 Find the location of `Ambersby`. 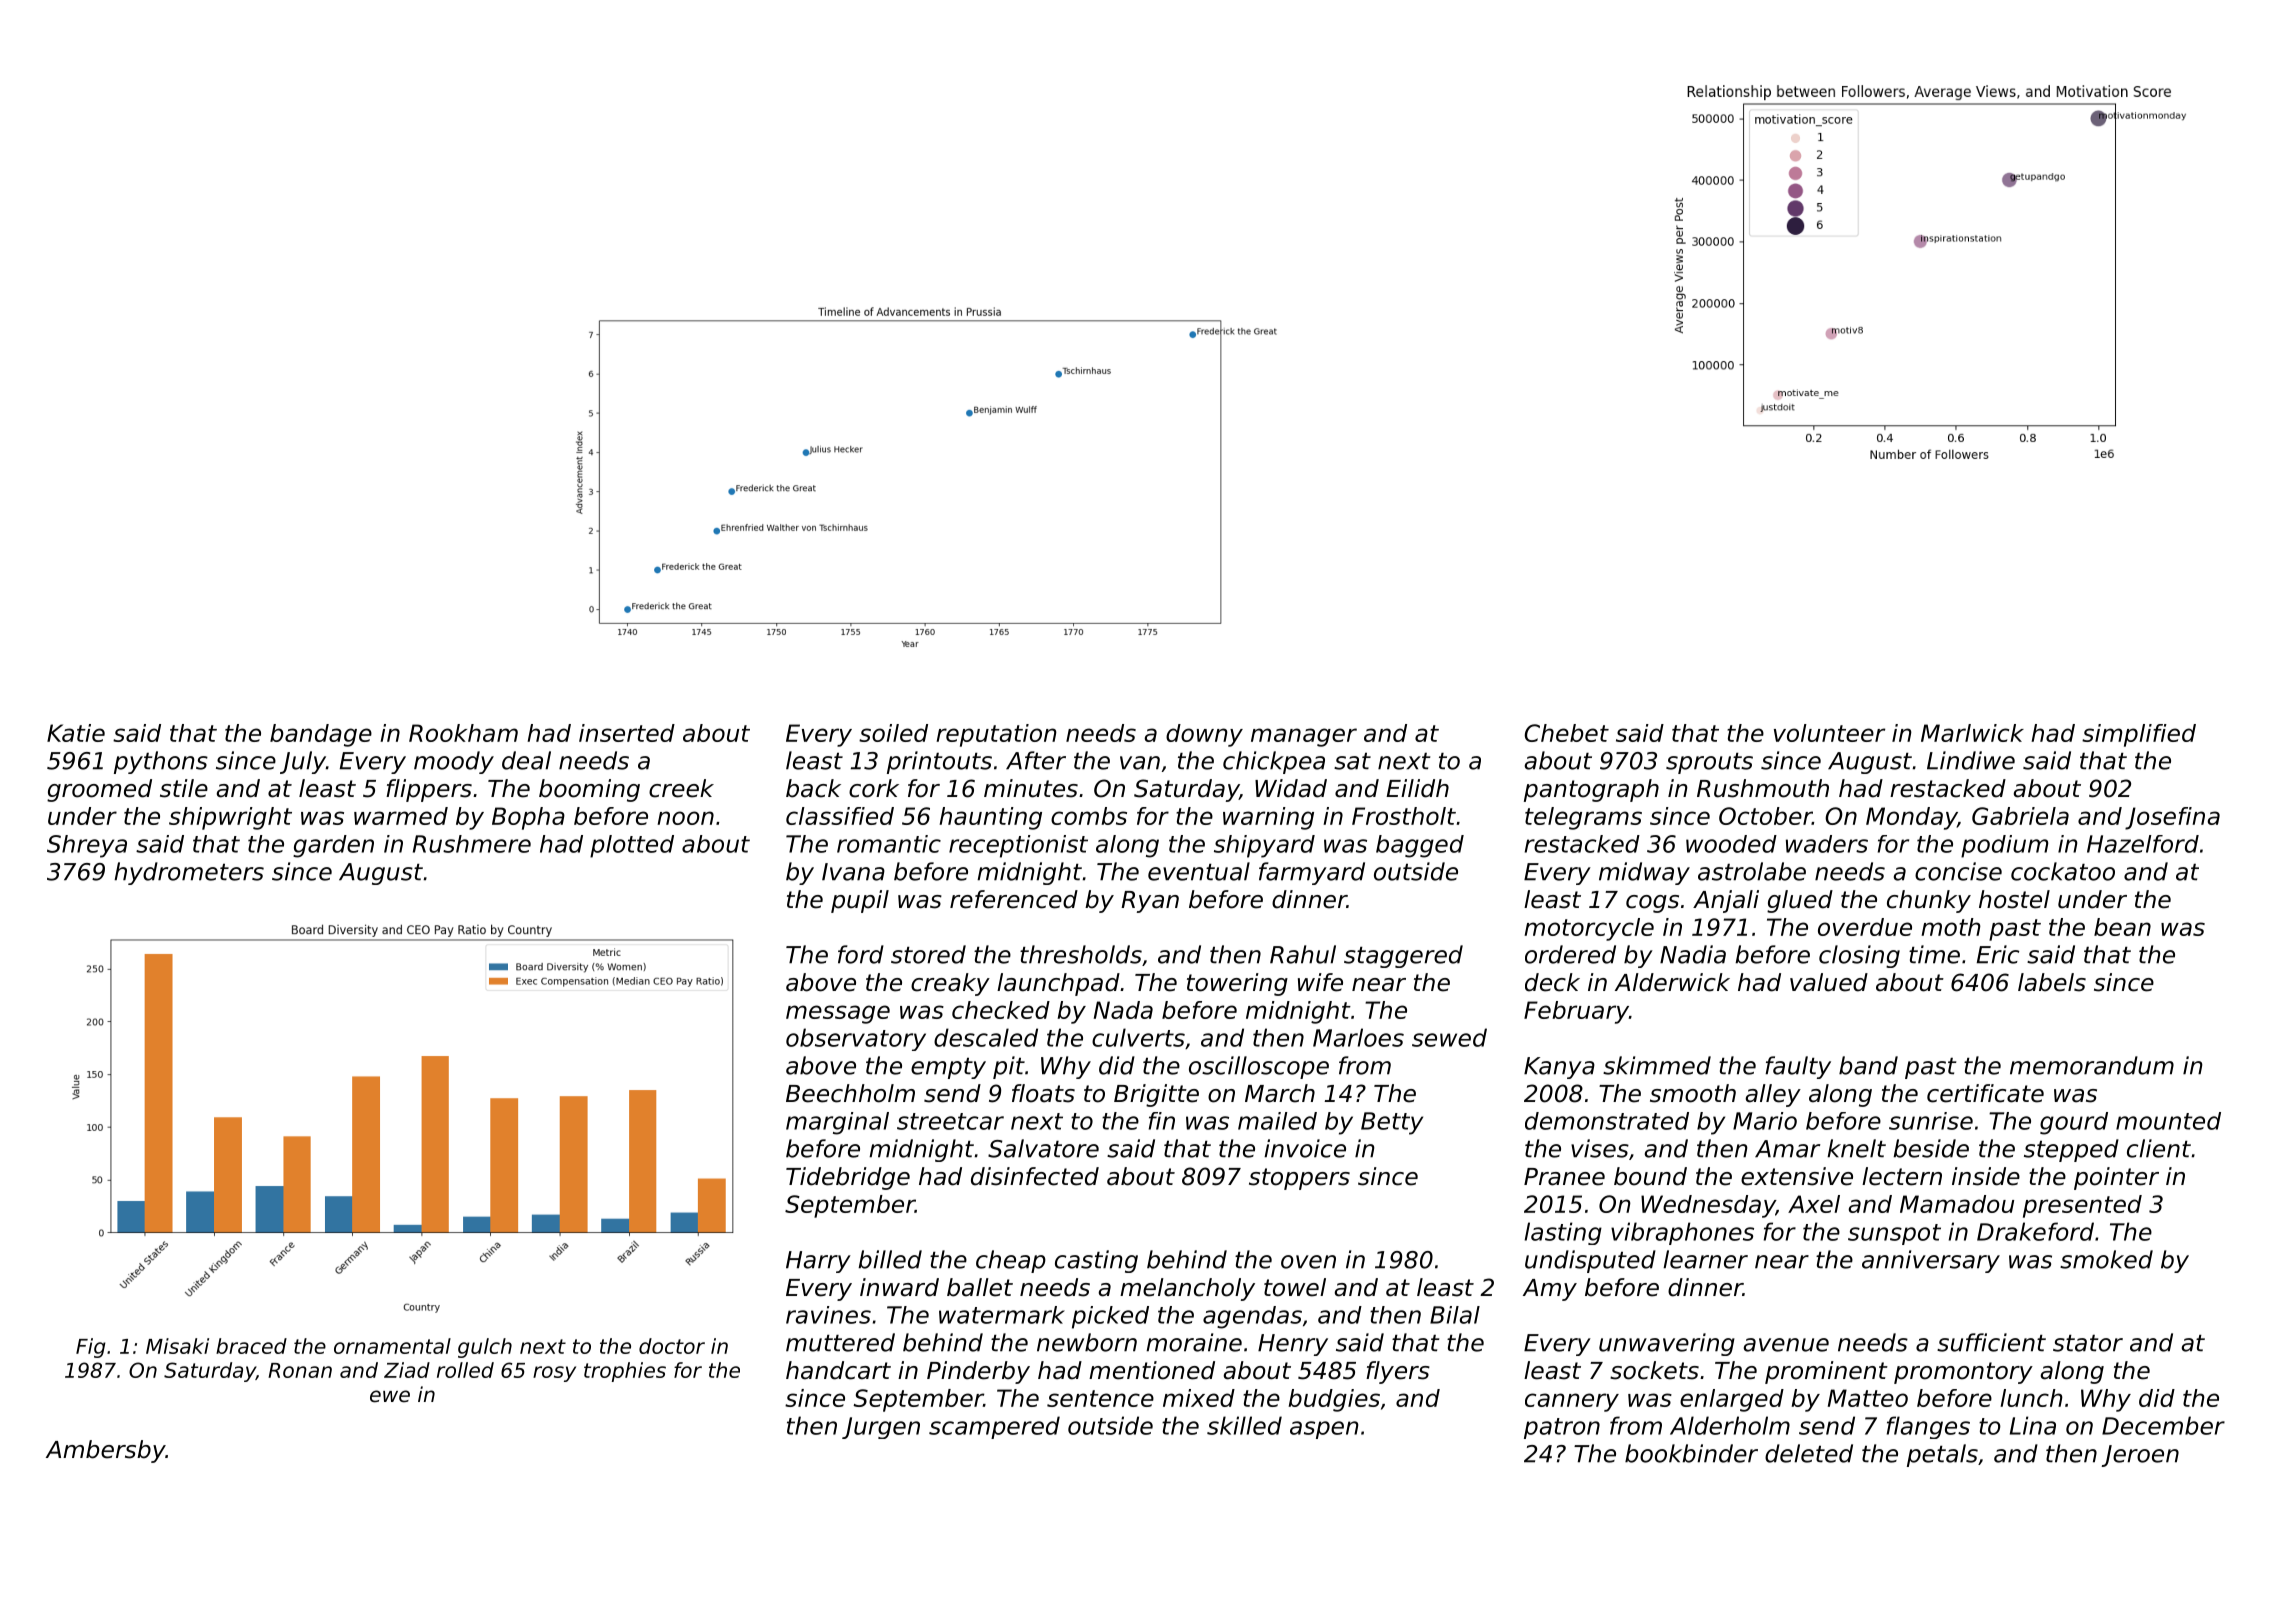

Ambersby is located at coordinates (105, 1451).
